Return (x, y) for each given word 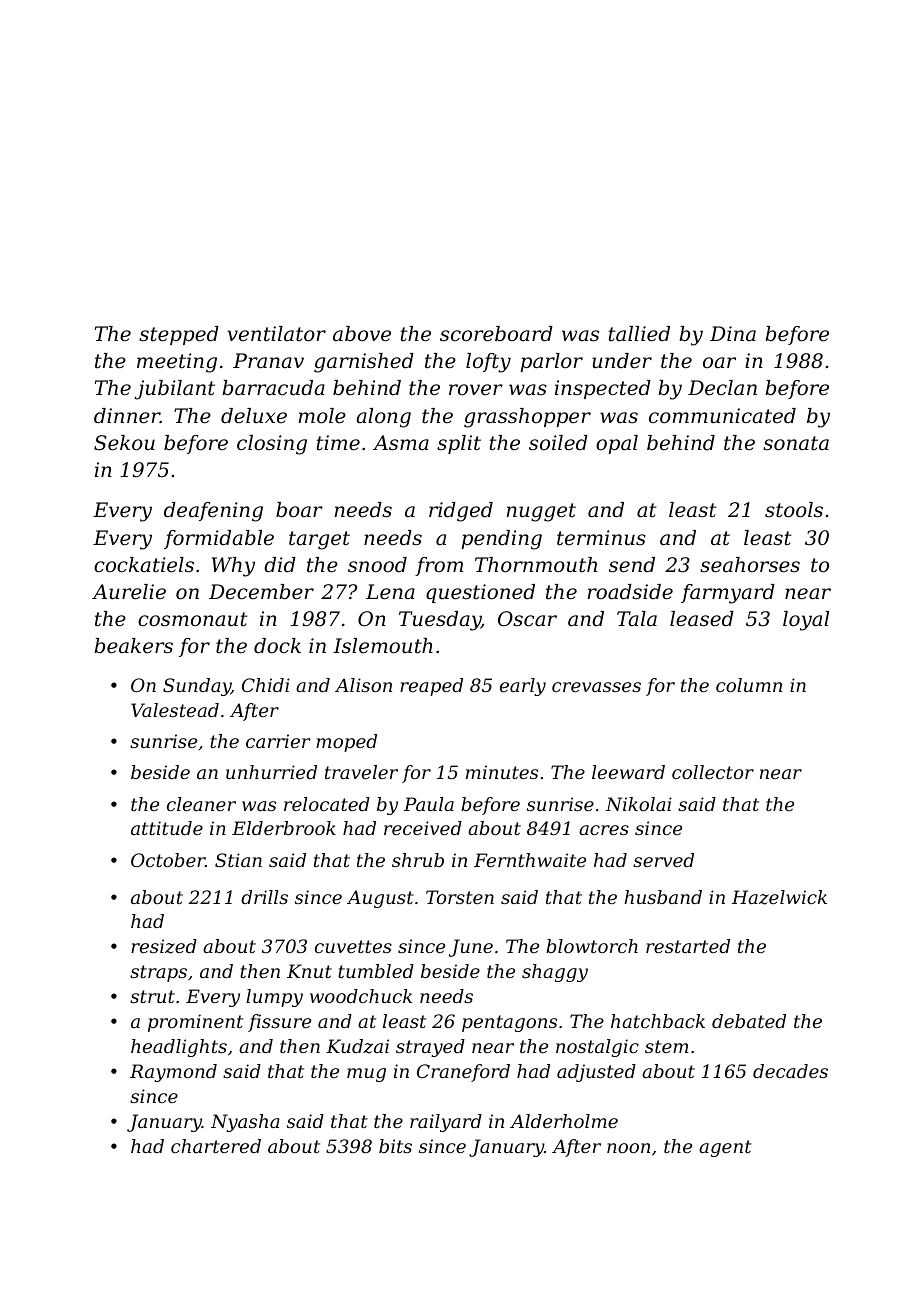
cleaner (201, 804)
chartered (216, 1146)
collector (713, 772)
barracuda (273, 388)
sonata (796, 443)
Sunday (197, 687)
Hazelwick (779, 897)
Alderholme (564, 1121)
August (380, 899)
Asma (401, 443)
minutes (502, 772)
